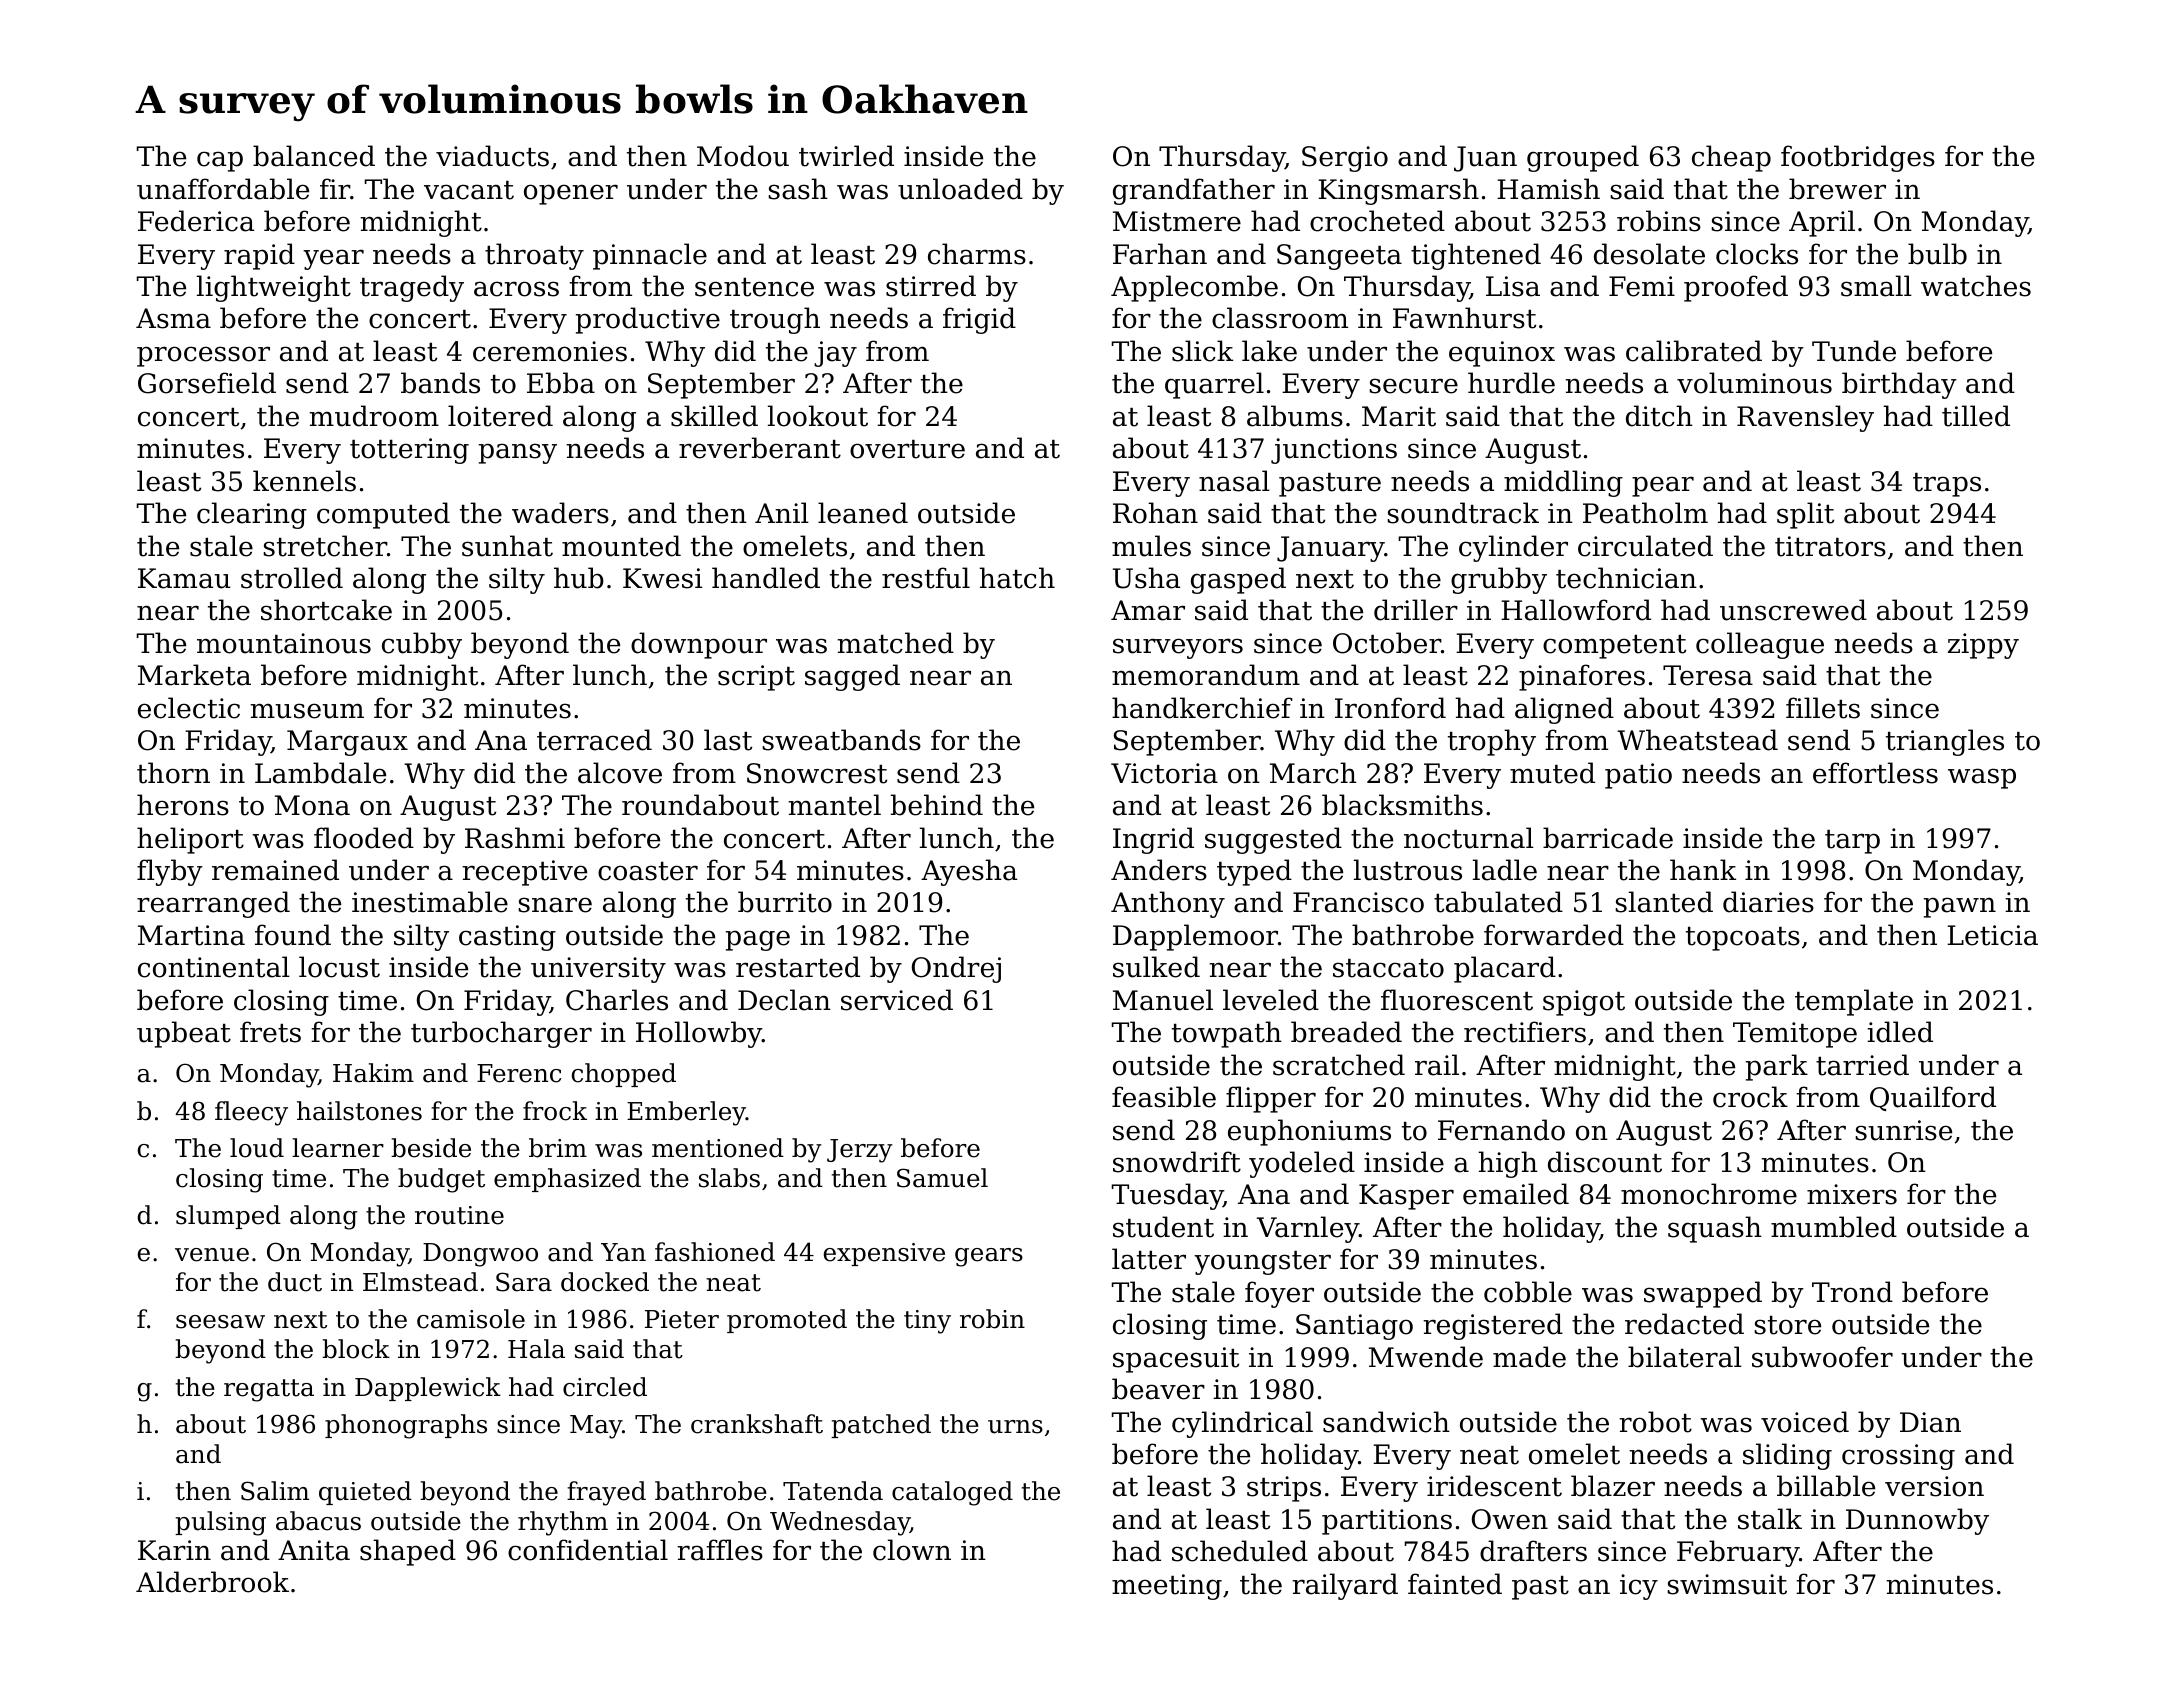  Describe the element at coordinates (420, 1282) in the page. I see `Elmstead` at that location.
